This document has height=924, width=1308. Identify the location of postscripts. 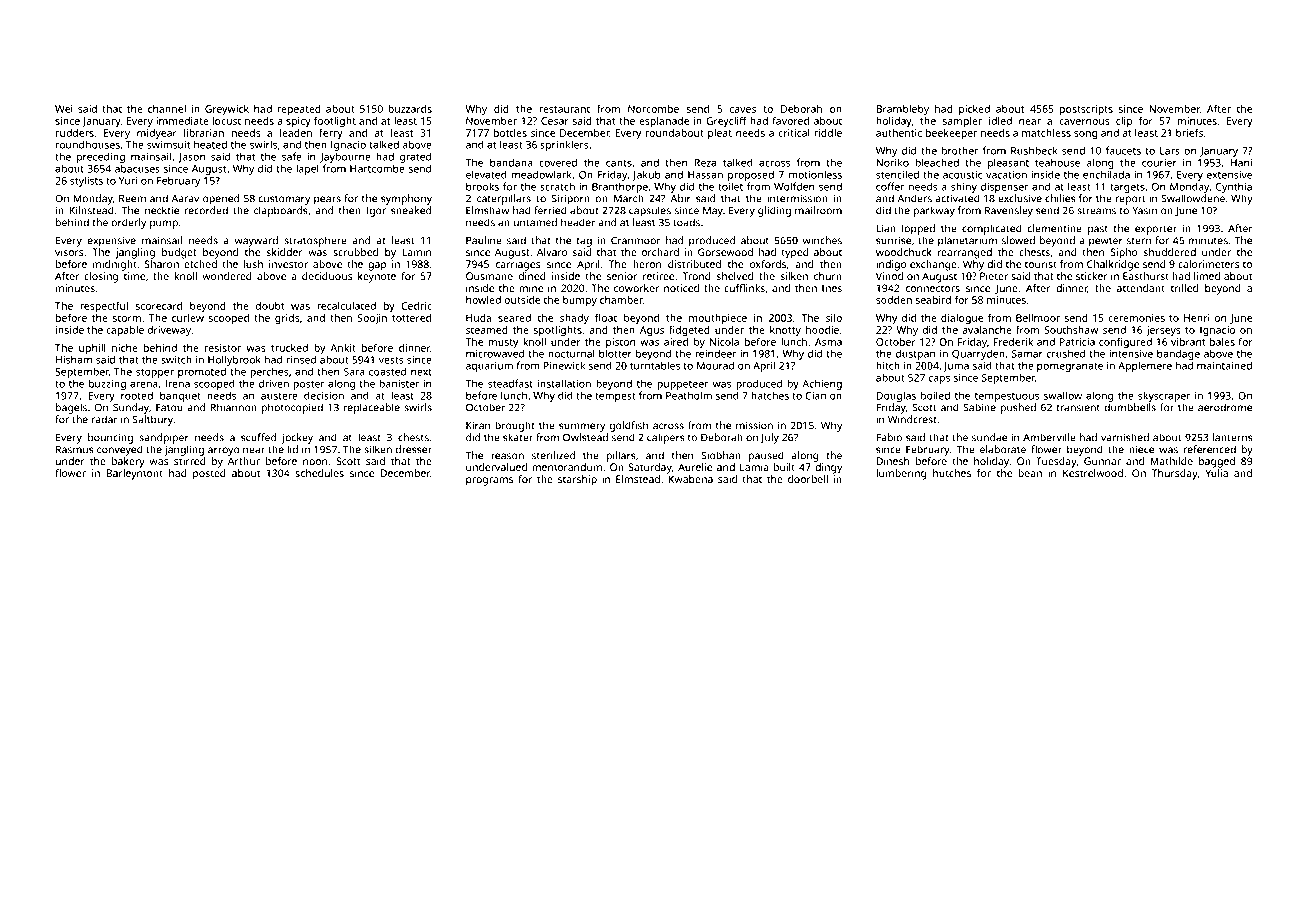
(1086, 110).
